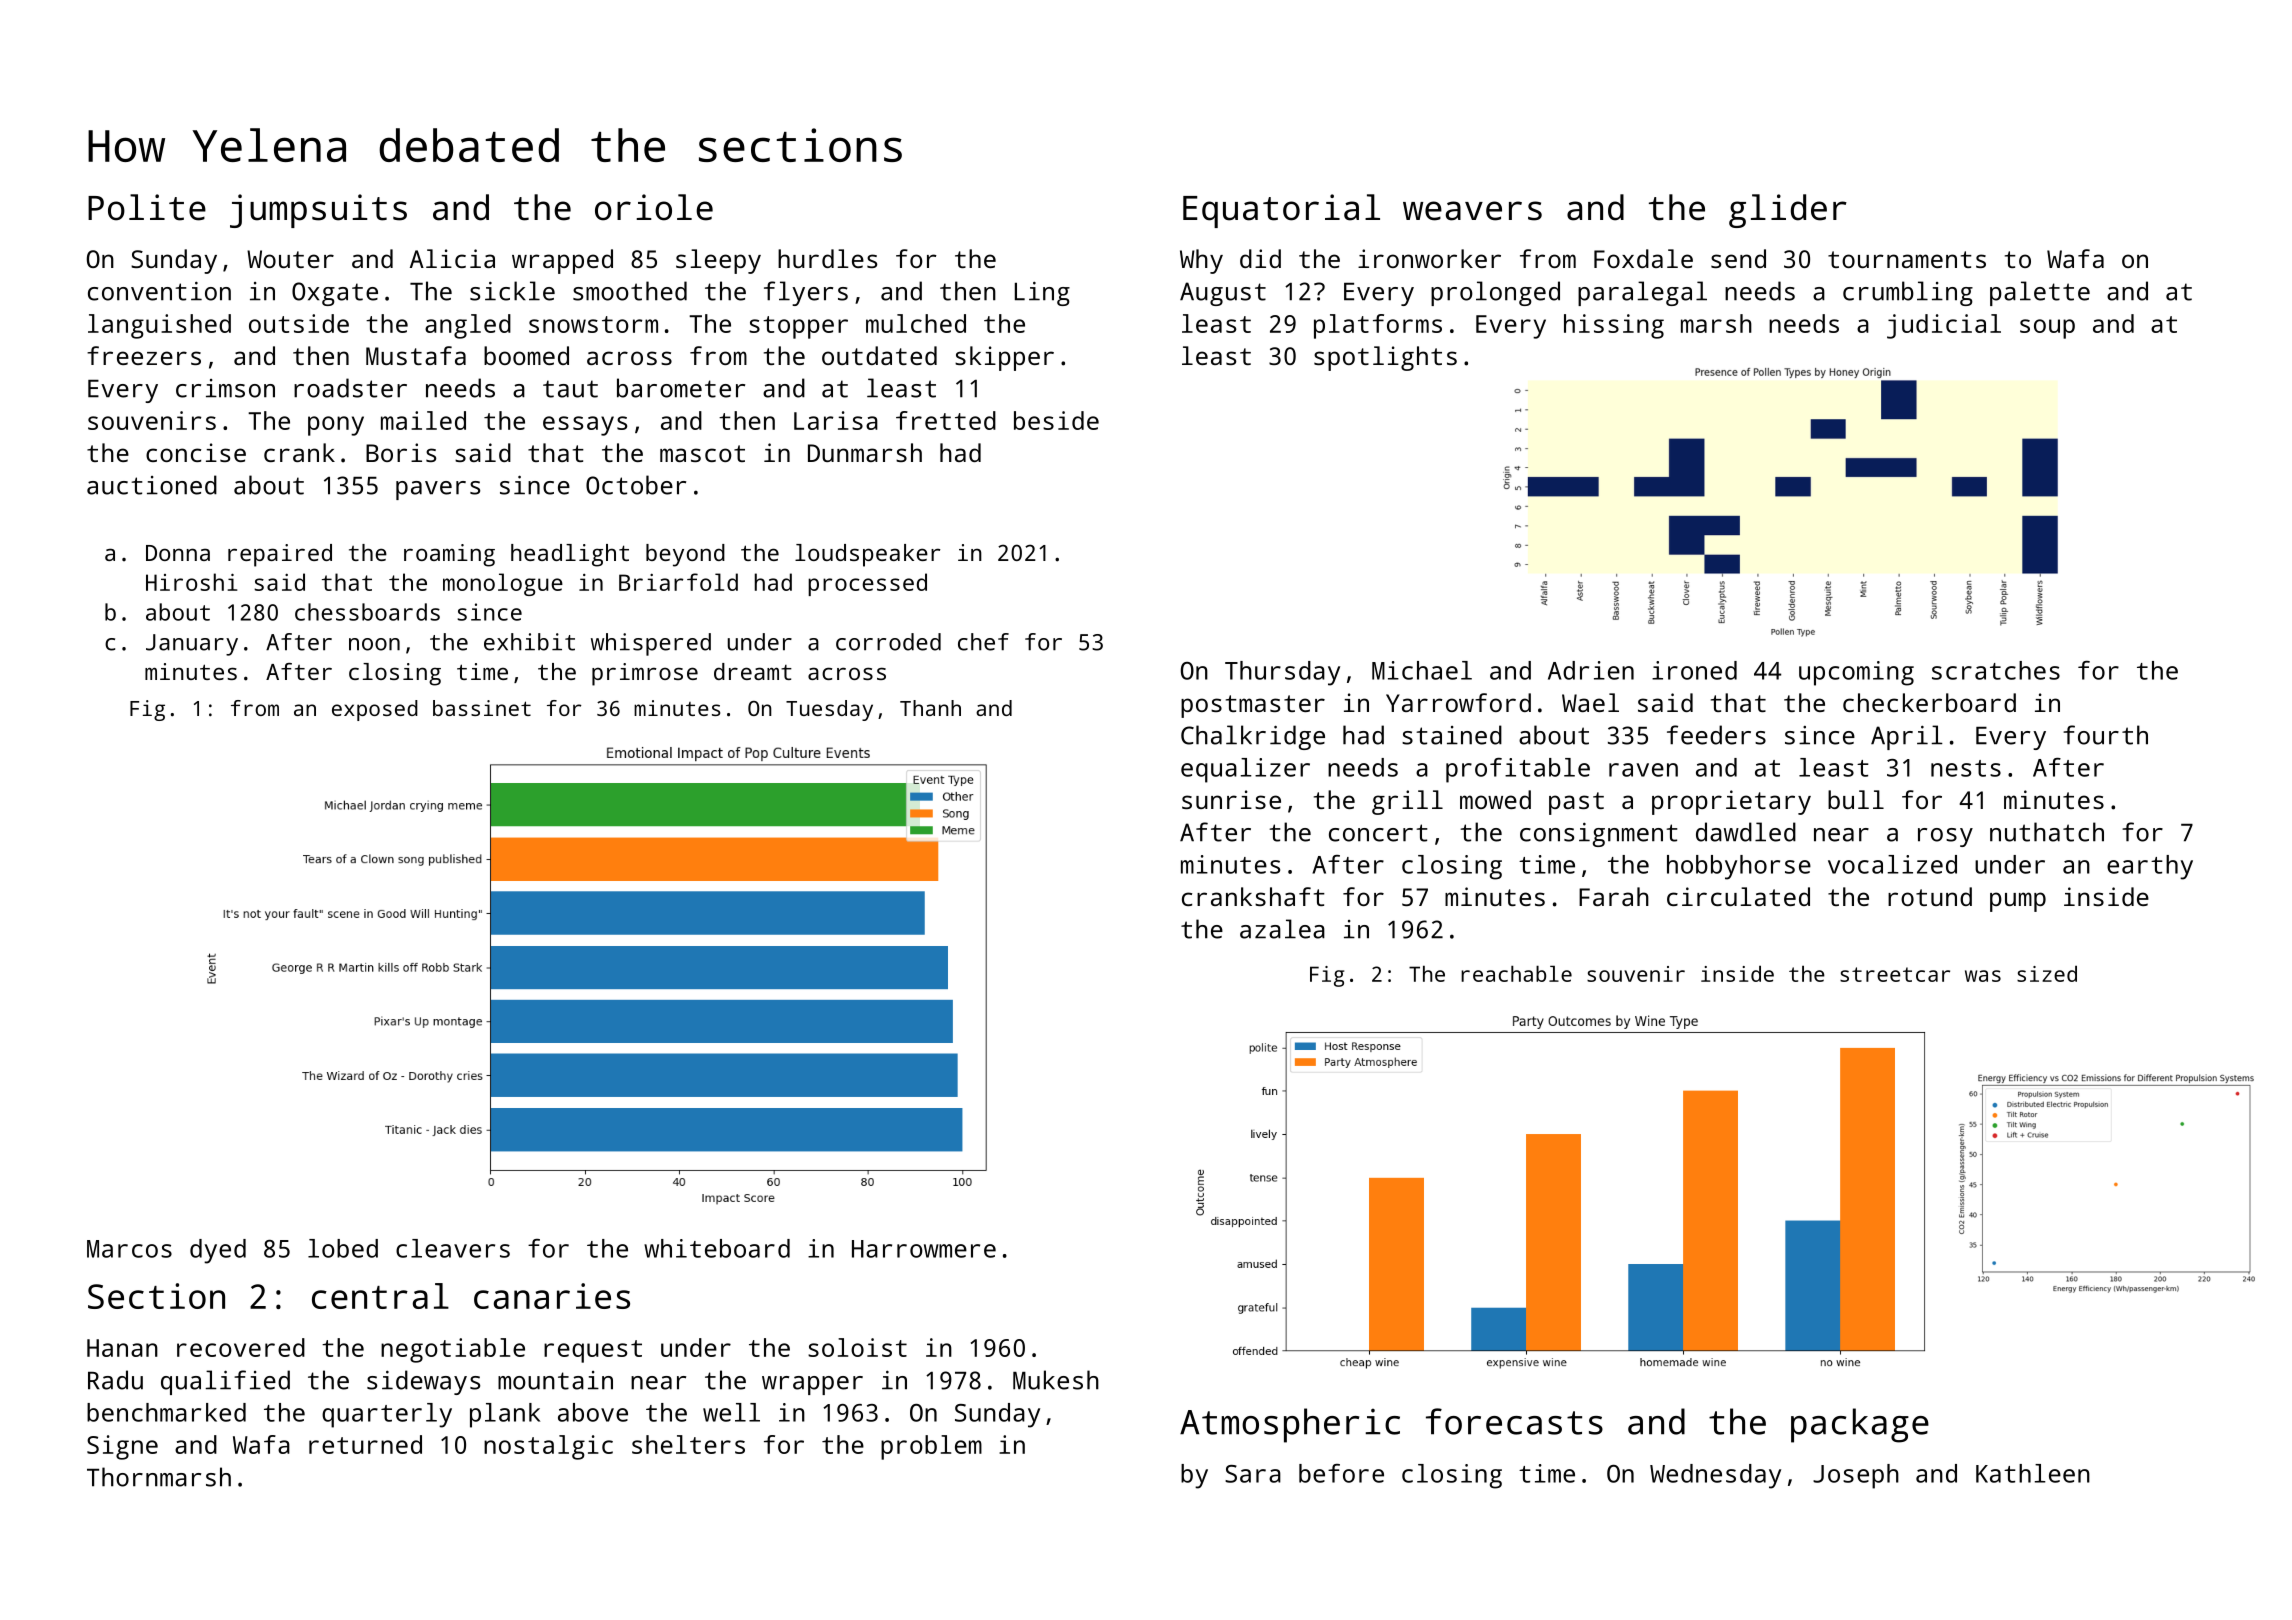 The image size is (2292, 1620). I want to click on fretted, so click(946, 420).
